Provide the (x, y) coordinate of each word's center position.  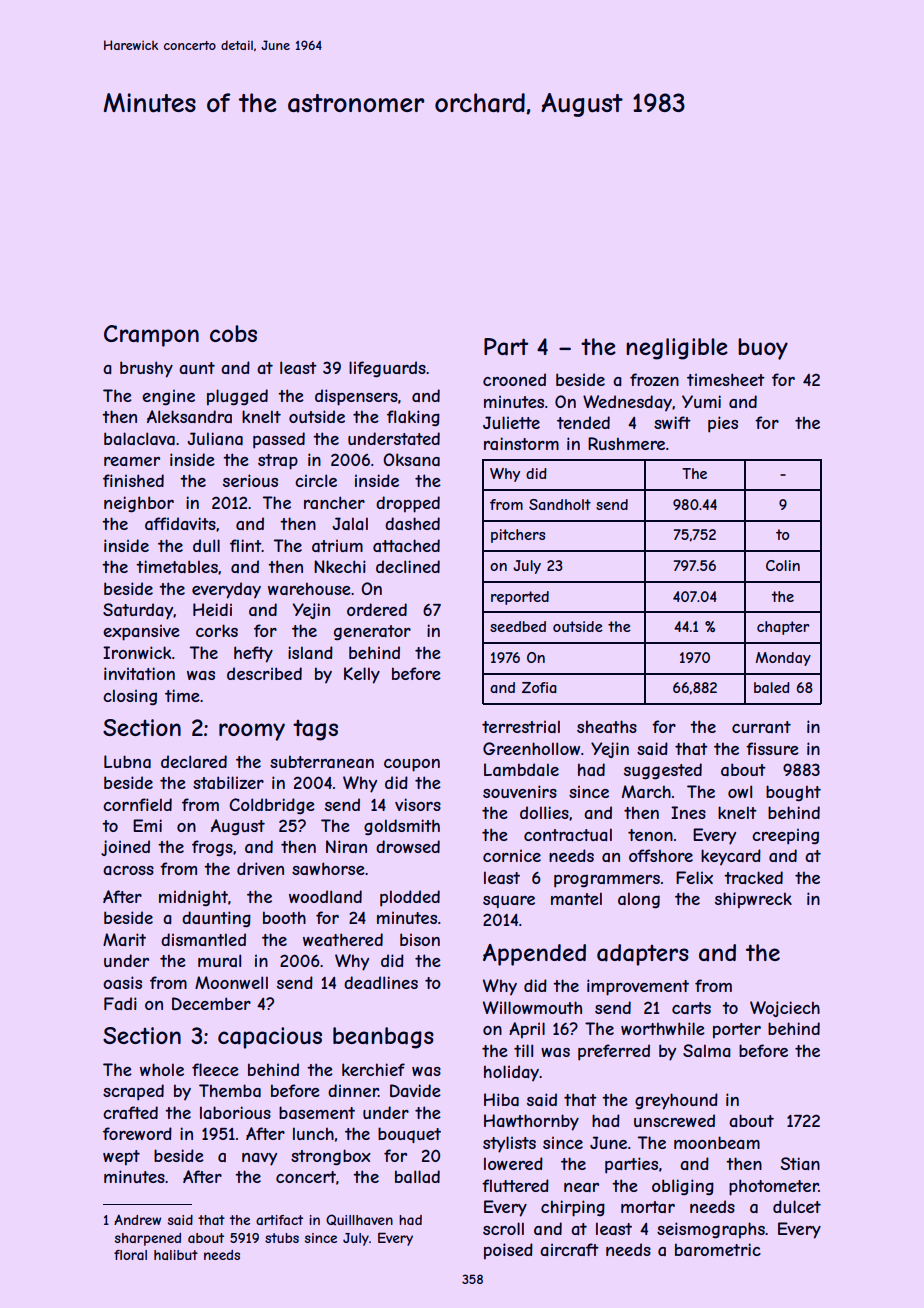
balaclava (139, 438)
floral (130, 1255)
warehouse (309, 588)
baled (772, 687)
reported (520, 598)
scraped (133, 1092)
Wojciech (785, 1009)
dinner (353, 1090)
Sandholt (560, 504)
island (310, 652)
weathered (343, 939)
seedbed (518, 626)
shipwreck (753, 900)
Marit (124, 939)
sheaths (607, 726)
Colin (783, 565)
